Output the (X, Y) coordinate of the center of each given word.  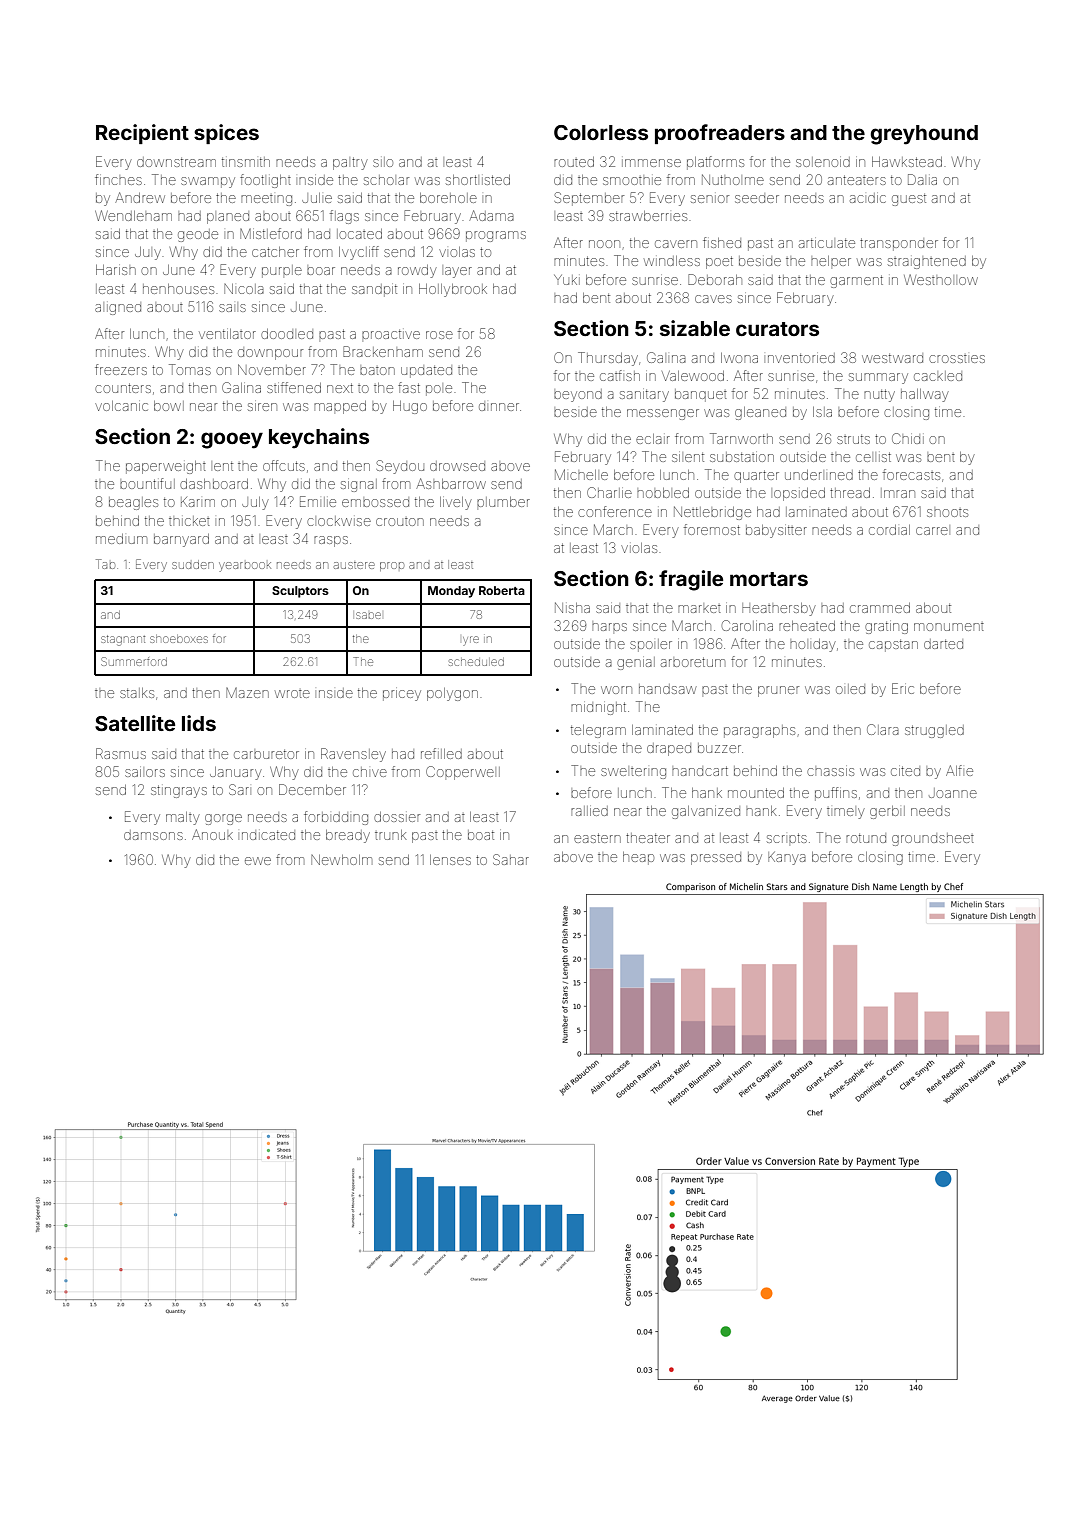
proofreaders (720, 134)
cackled (938, 376)
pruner (778, 691)
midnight (598, 708)
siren (262, 407)
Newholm (341, 860)
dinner (499, 407)
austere (354, 565)
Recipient (142, 134)
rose (439, 335)
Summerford (134, 661)
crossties (957, 359)
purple (282, 271)
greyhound (924, 135)
